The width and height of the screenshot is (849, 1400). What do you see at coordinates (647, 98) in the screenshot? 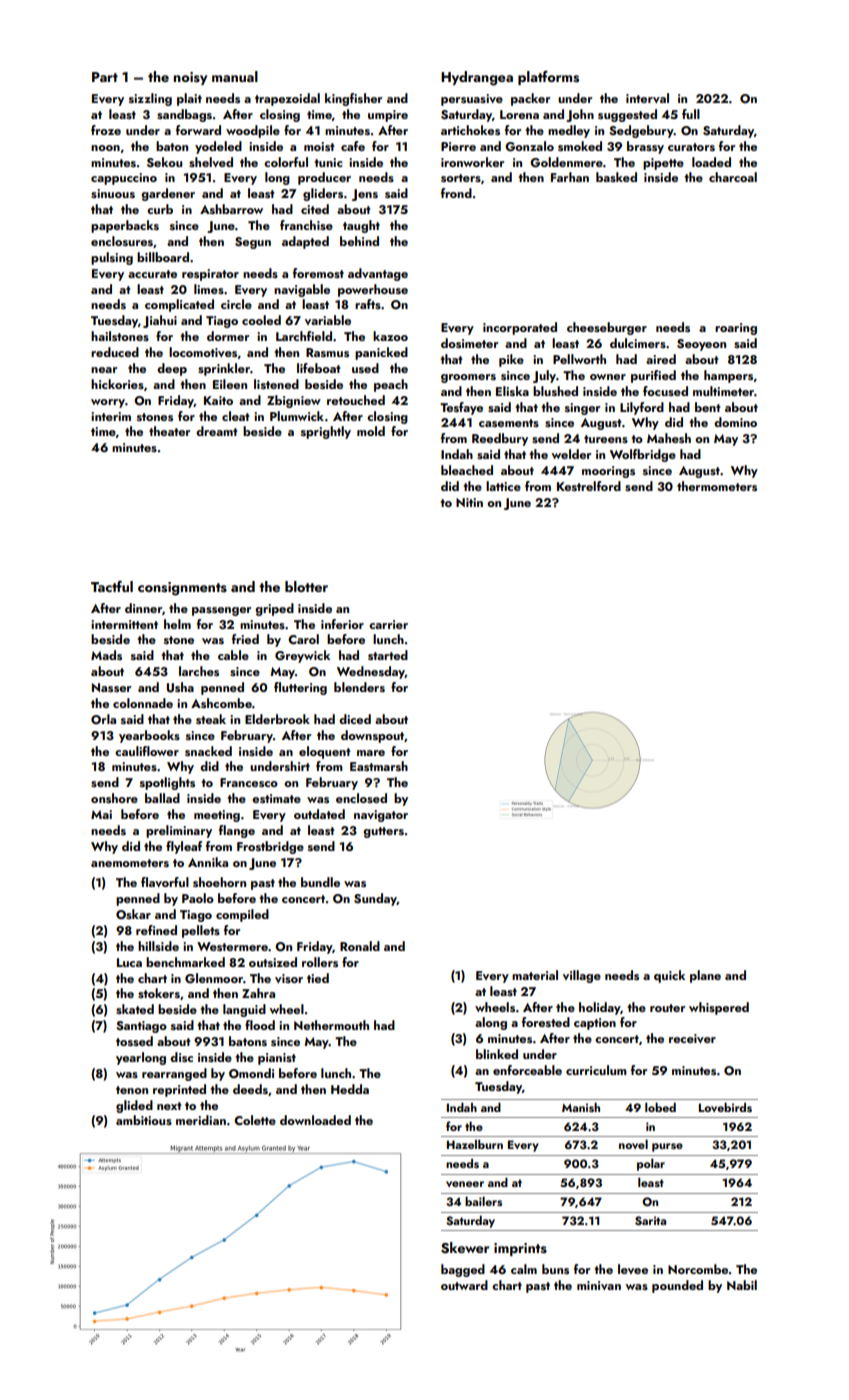
I see `interval` at bounding box center [647, 98].
